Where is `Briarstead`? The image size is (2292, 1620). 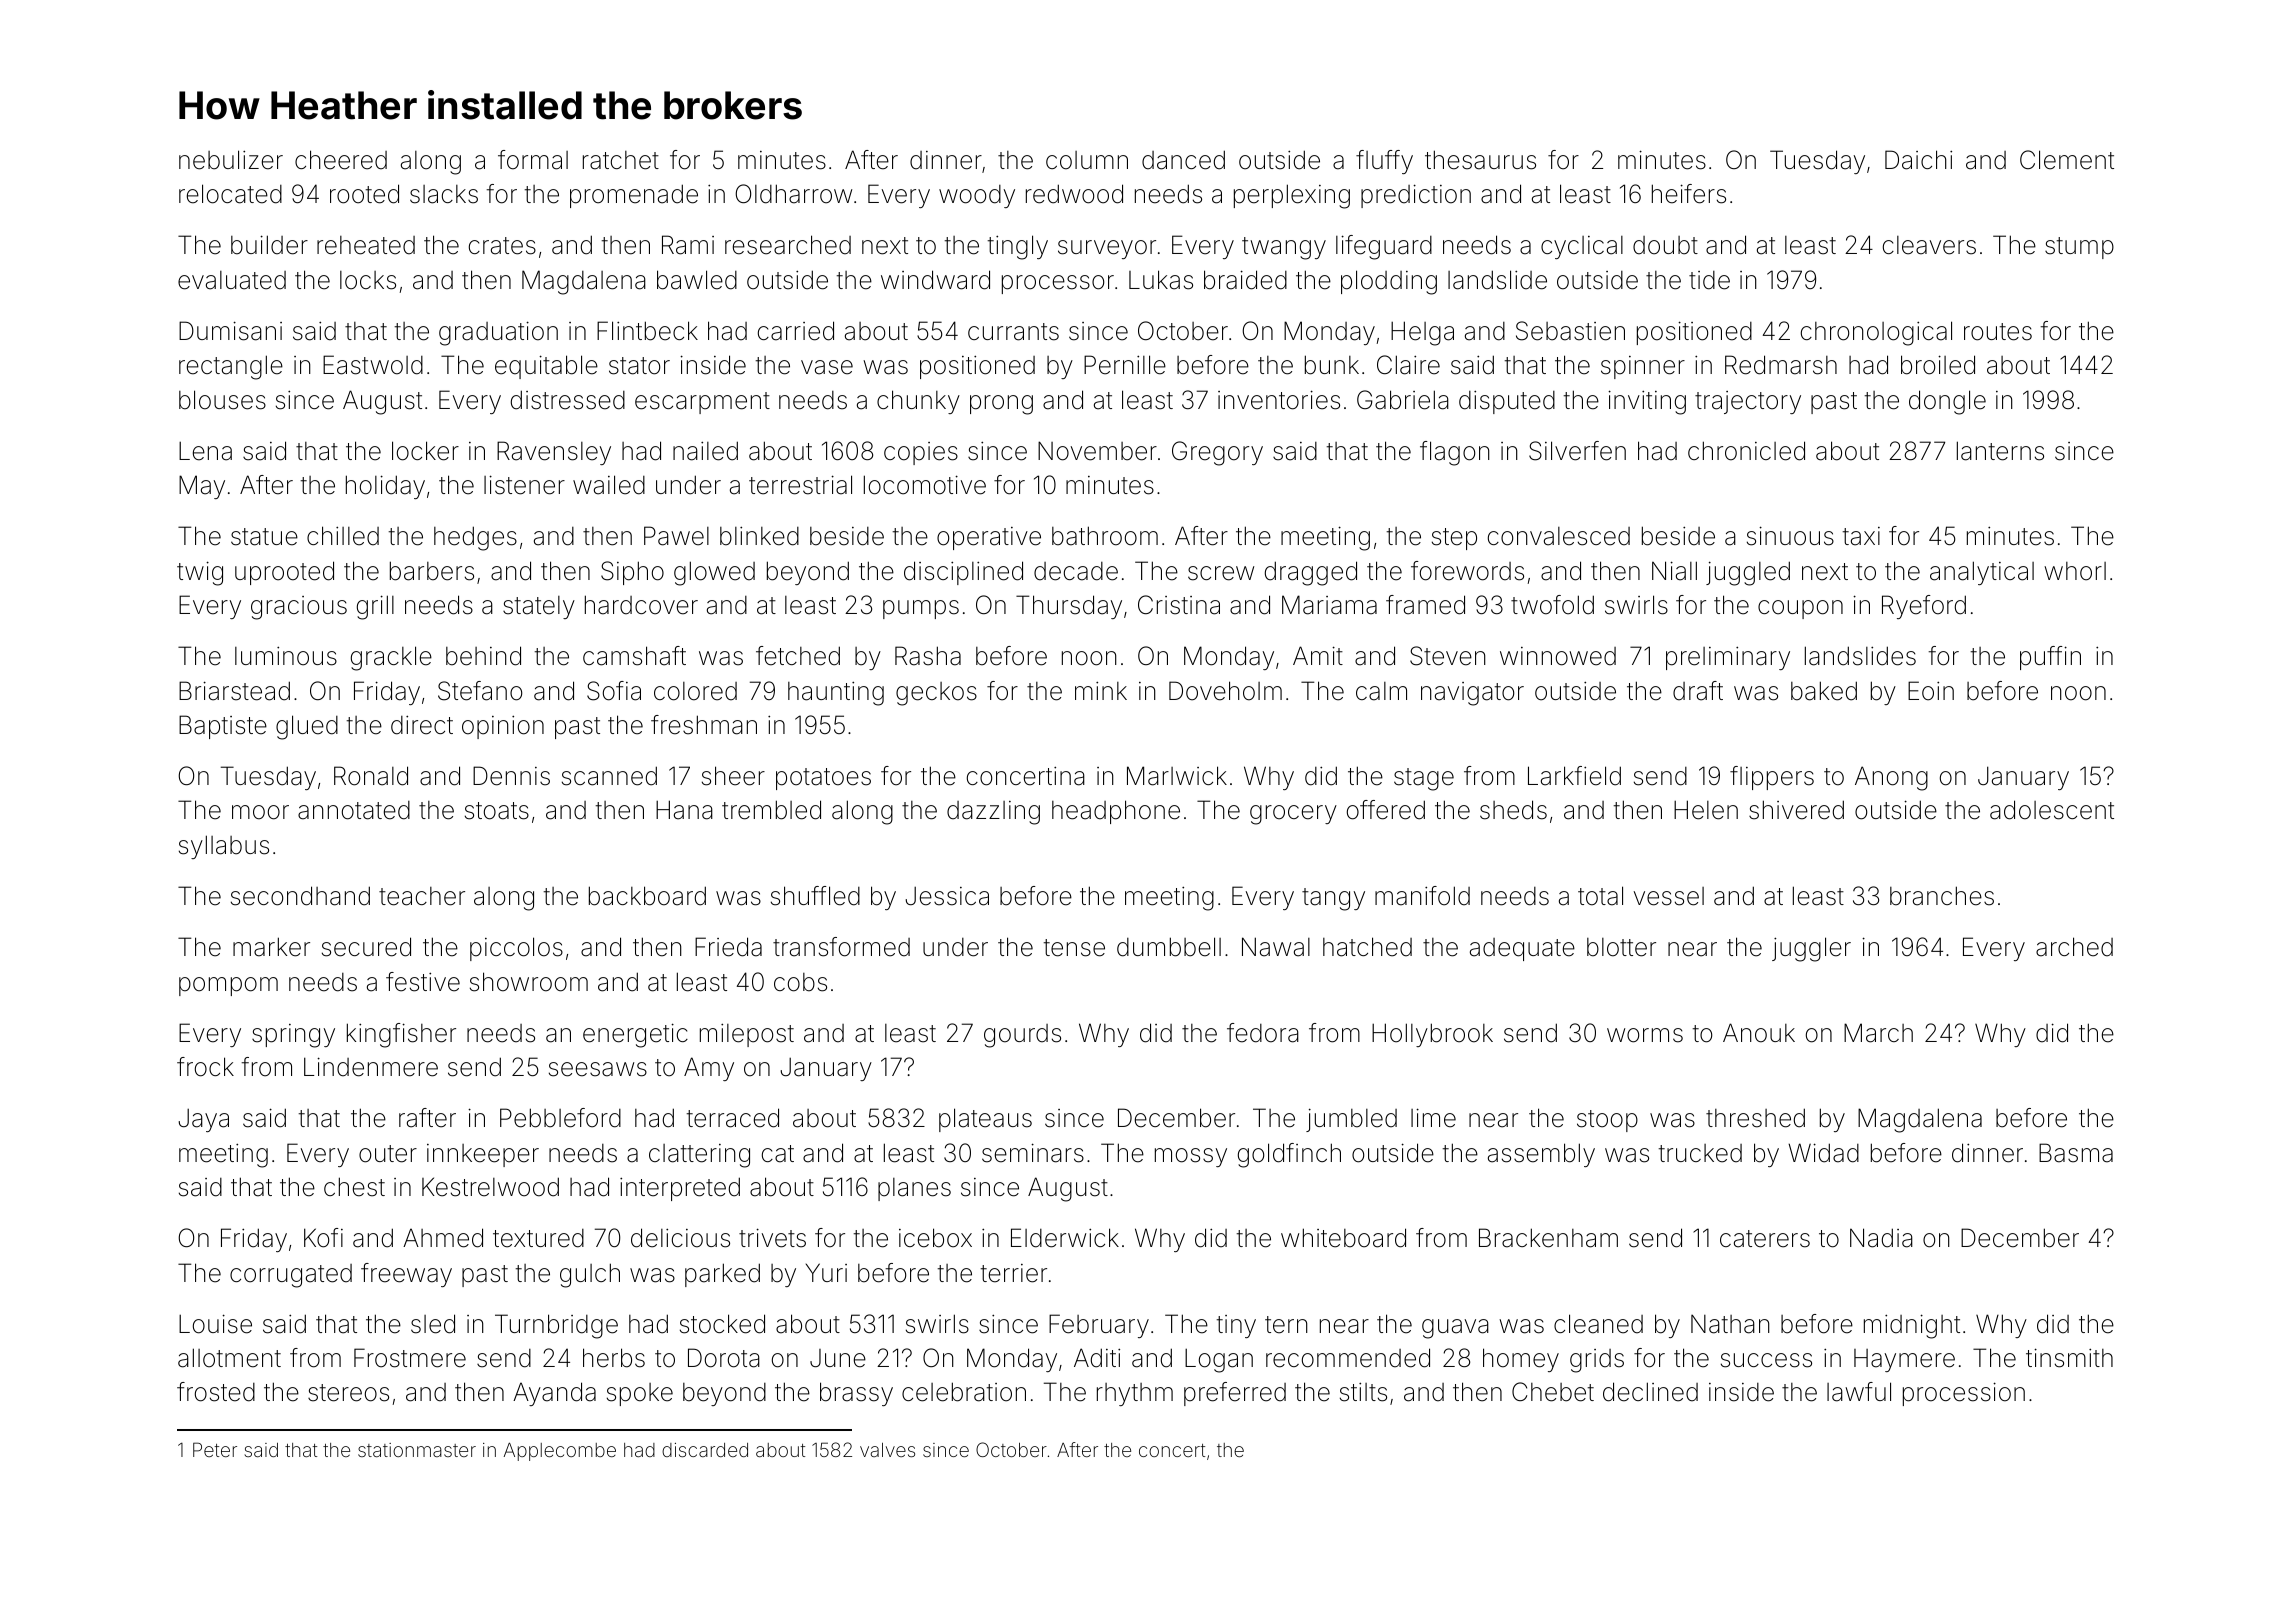
Briarstead is located at coordinates (234, 691).
